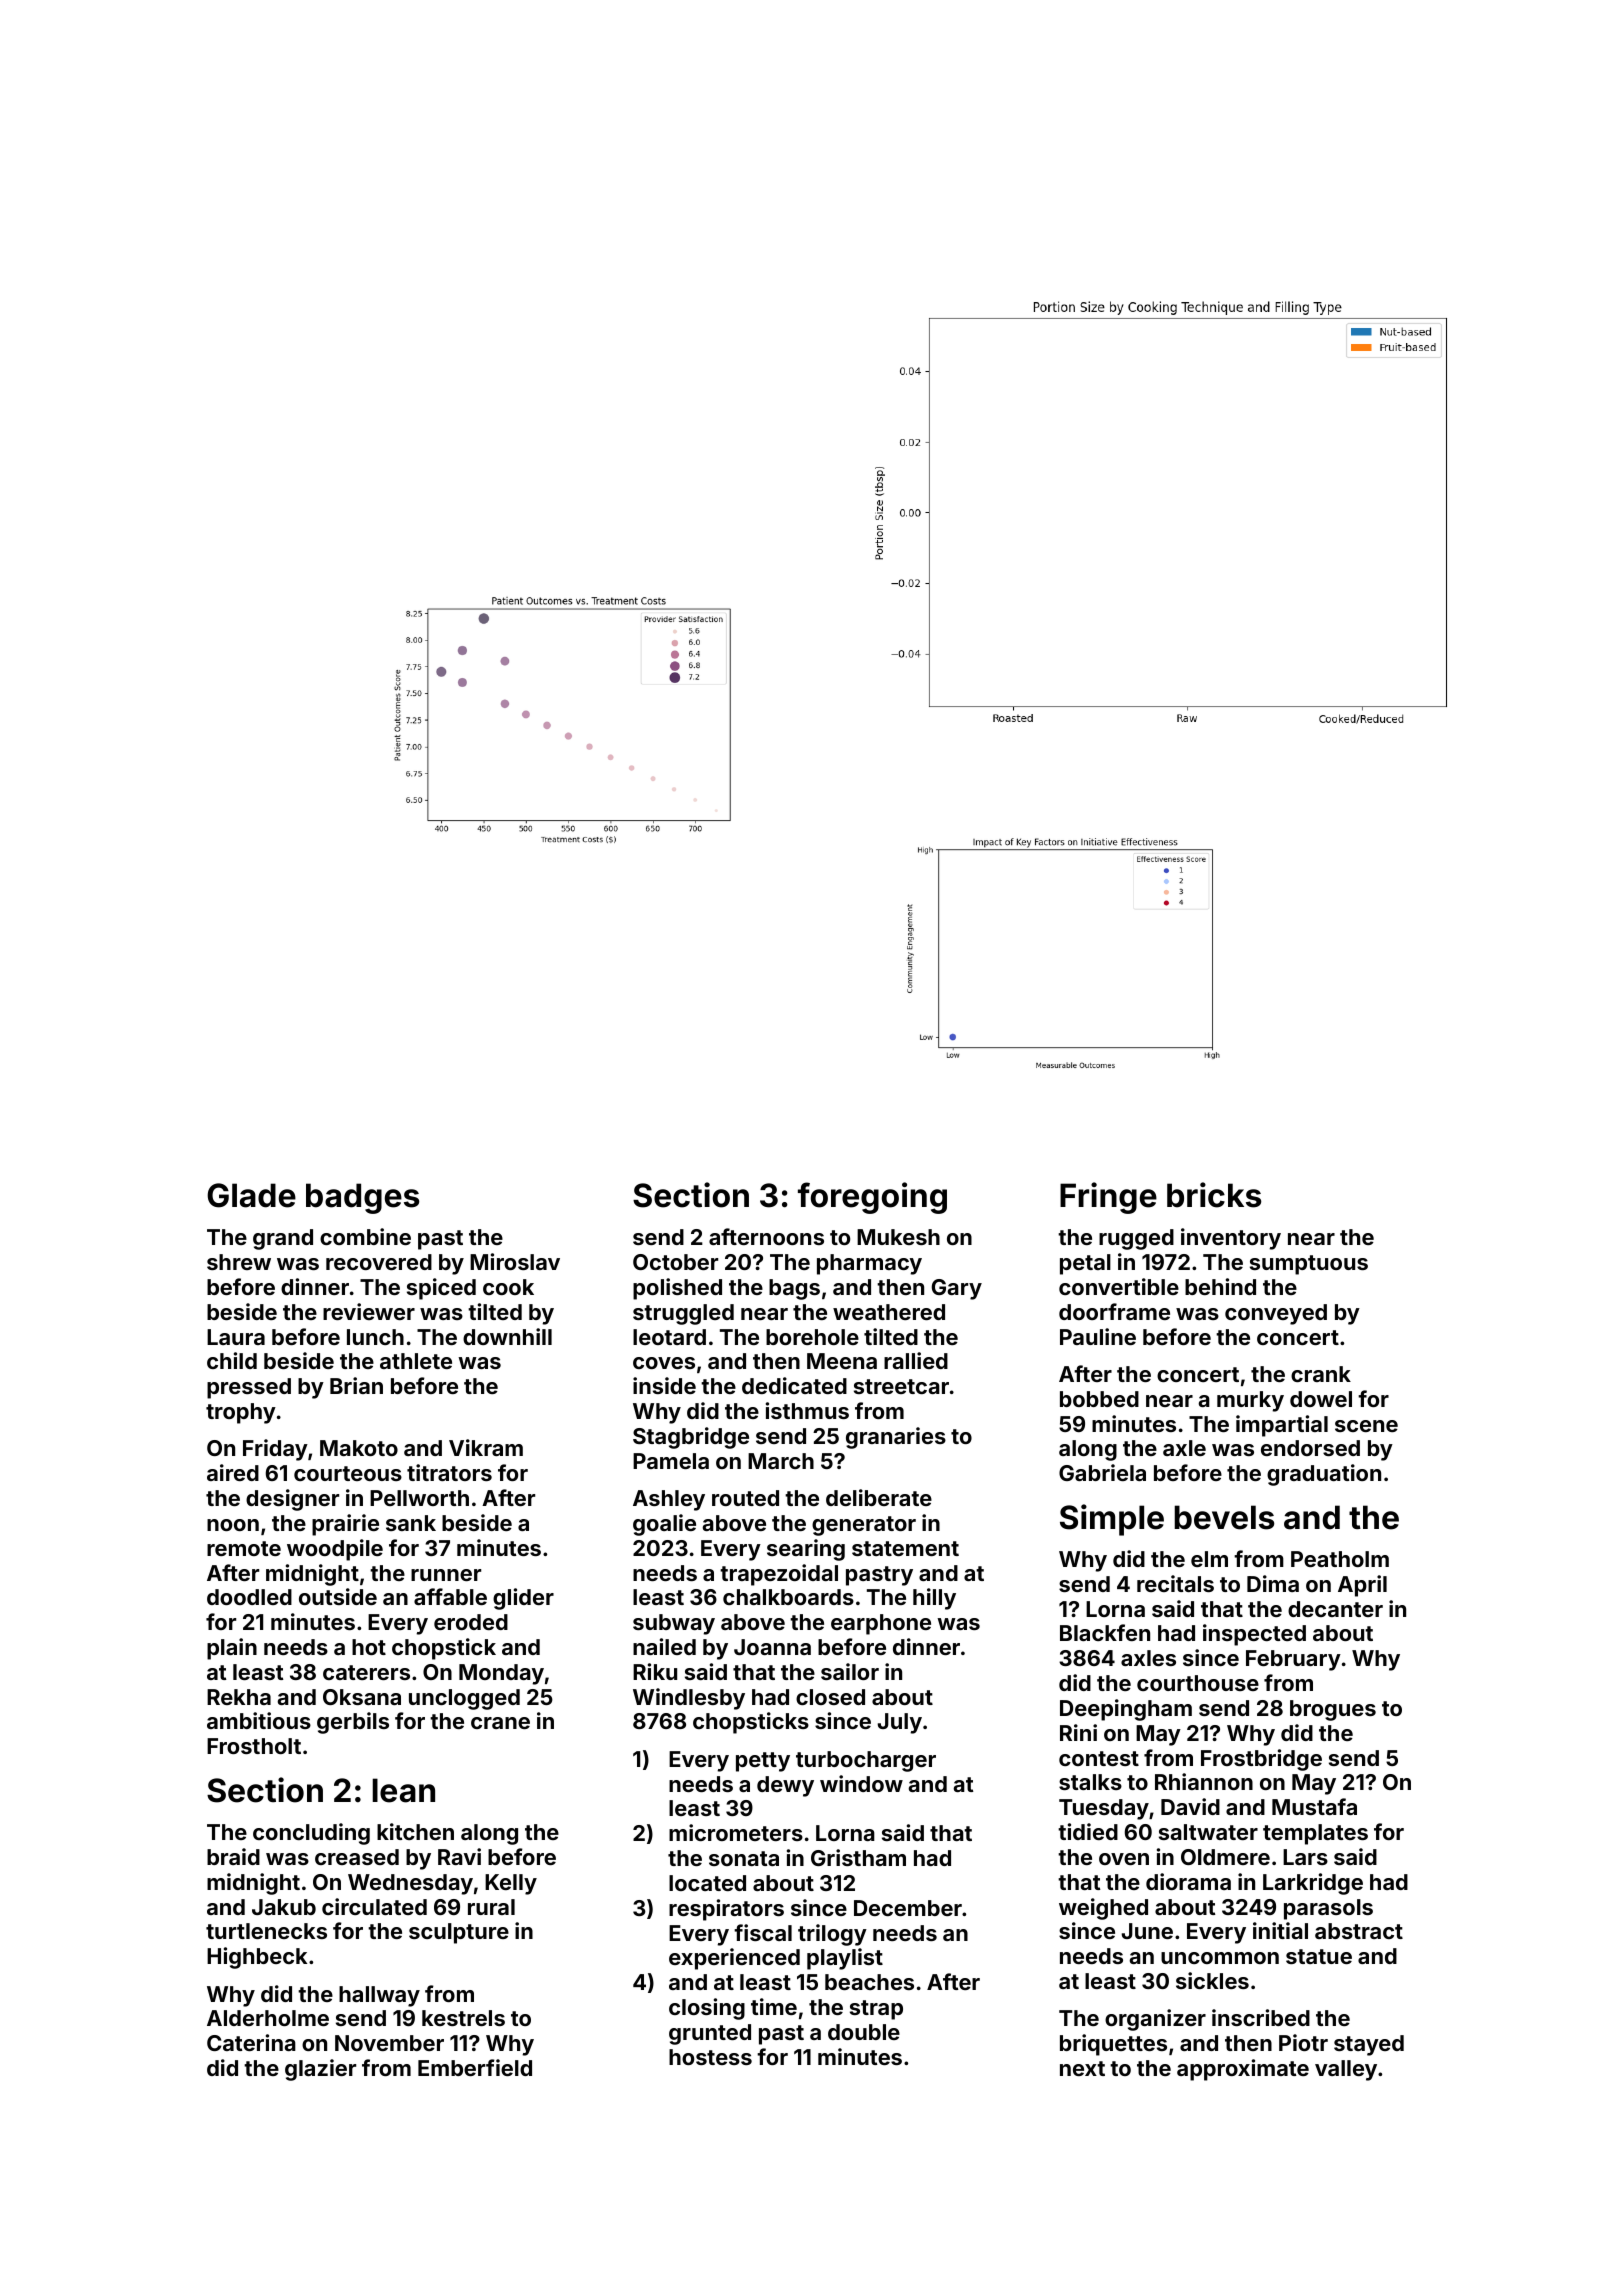  What do you see at coordinates (889, 1312) in the document?
I see `weathered` at bounding box center [889, 1312].
